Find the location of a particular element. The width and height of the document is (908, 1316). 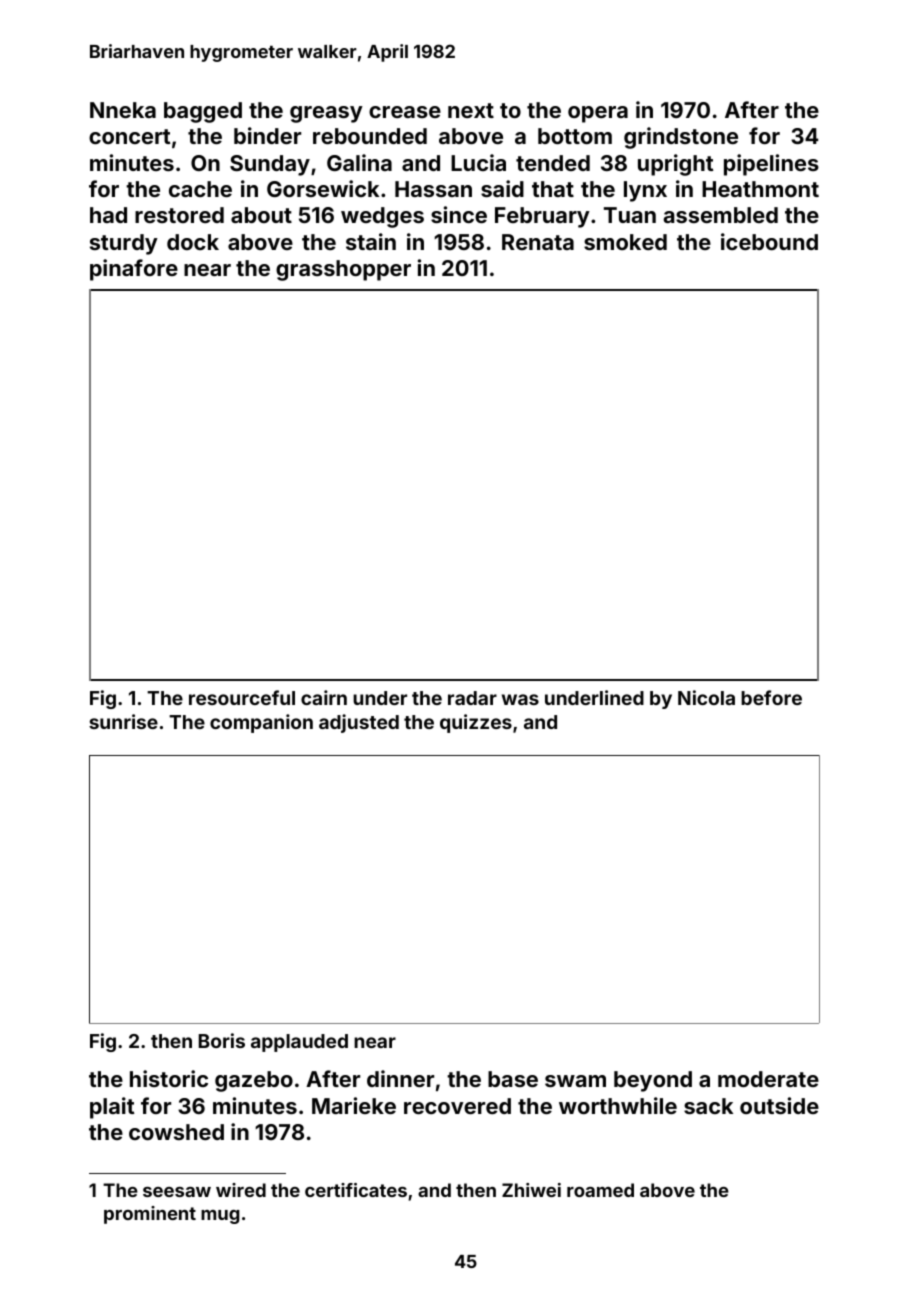

grasshopper is located at coordinates (343, 270).
